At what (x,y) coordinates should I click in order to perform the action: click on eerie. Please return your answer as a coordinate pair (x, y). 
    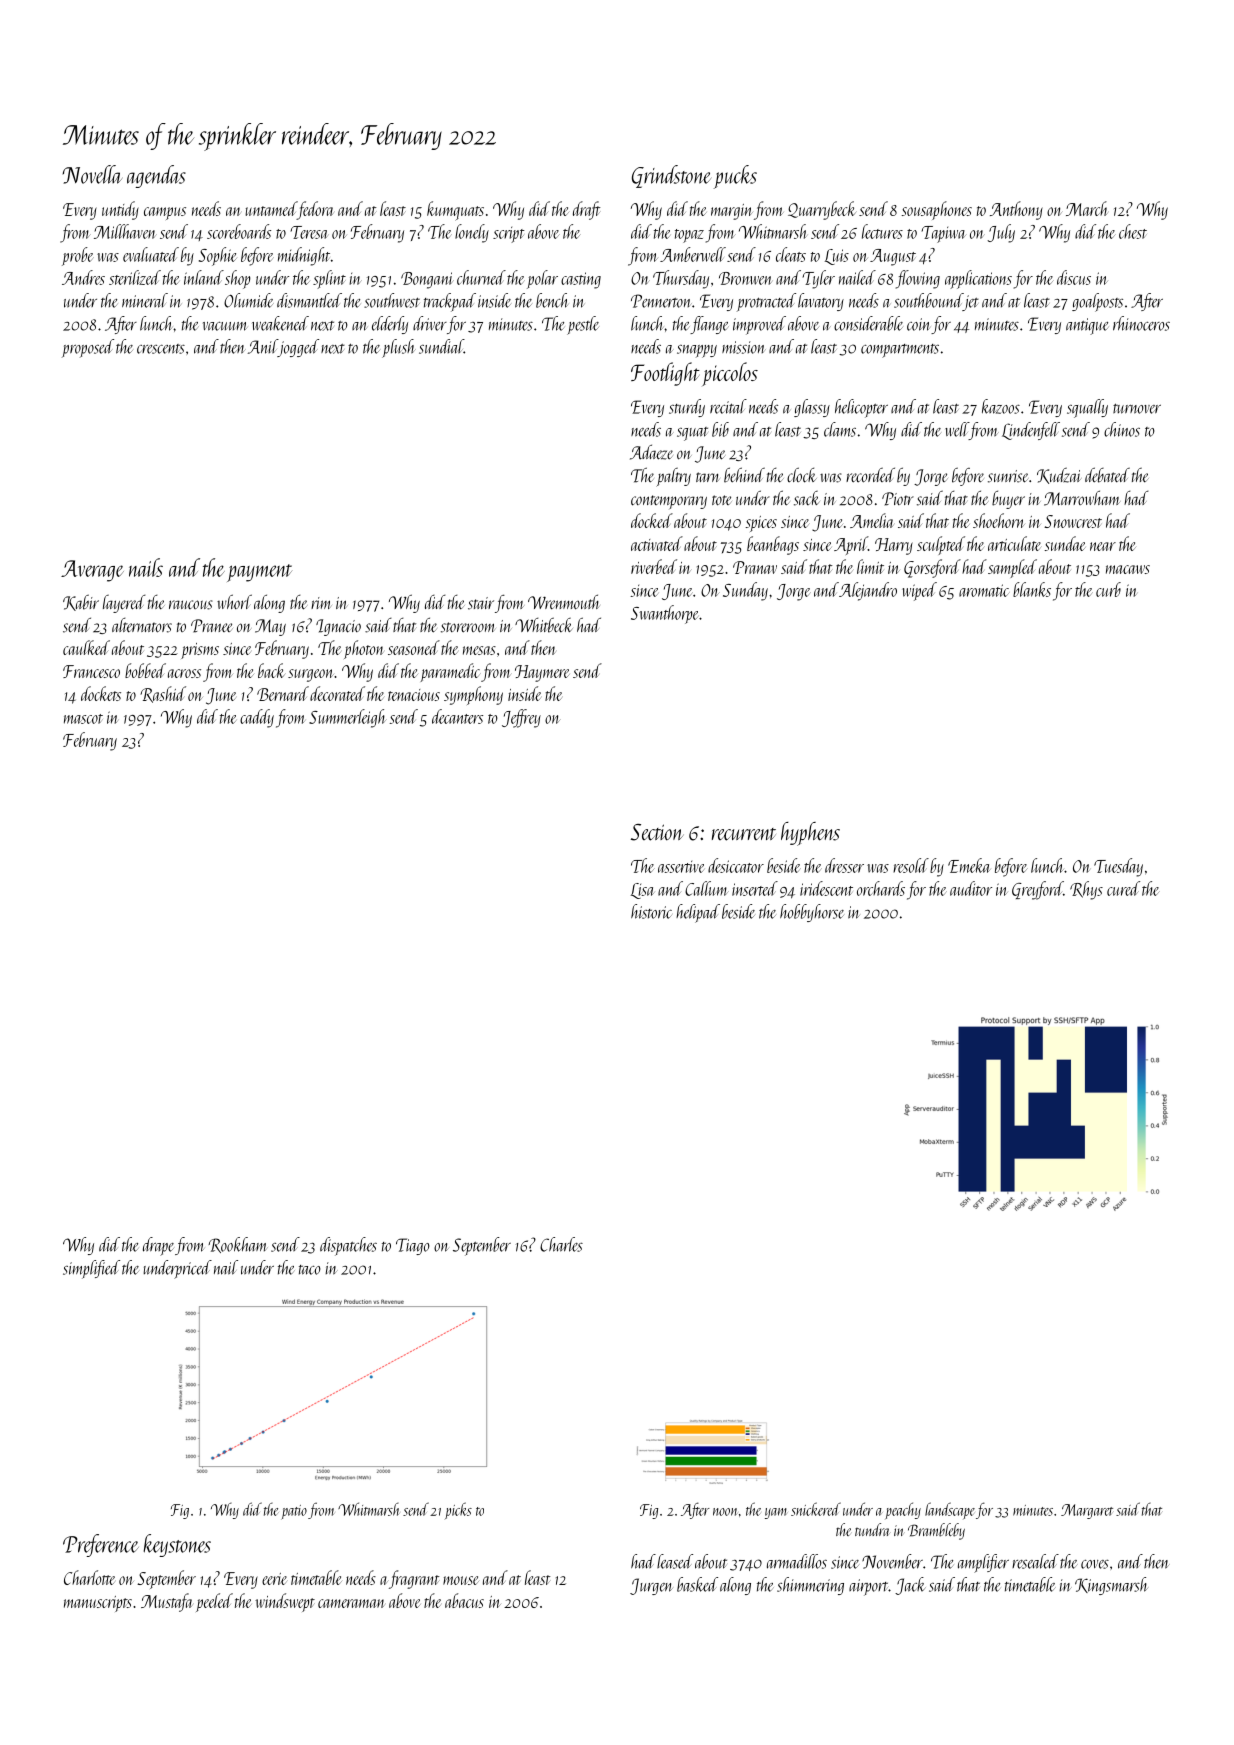
    Looking at the image, I should click on (274, 1579).
